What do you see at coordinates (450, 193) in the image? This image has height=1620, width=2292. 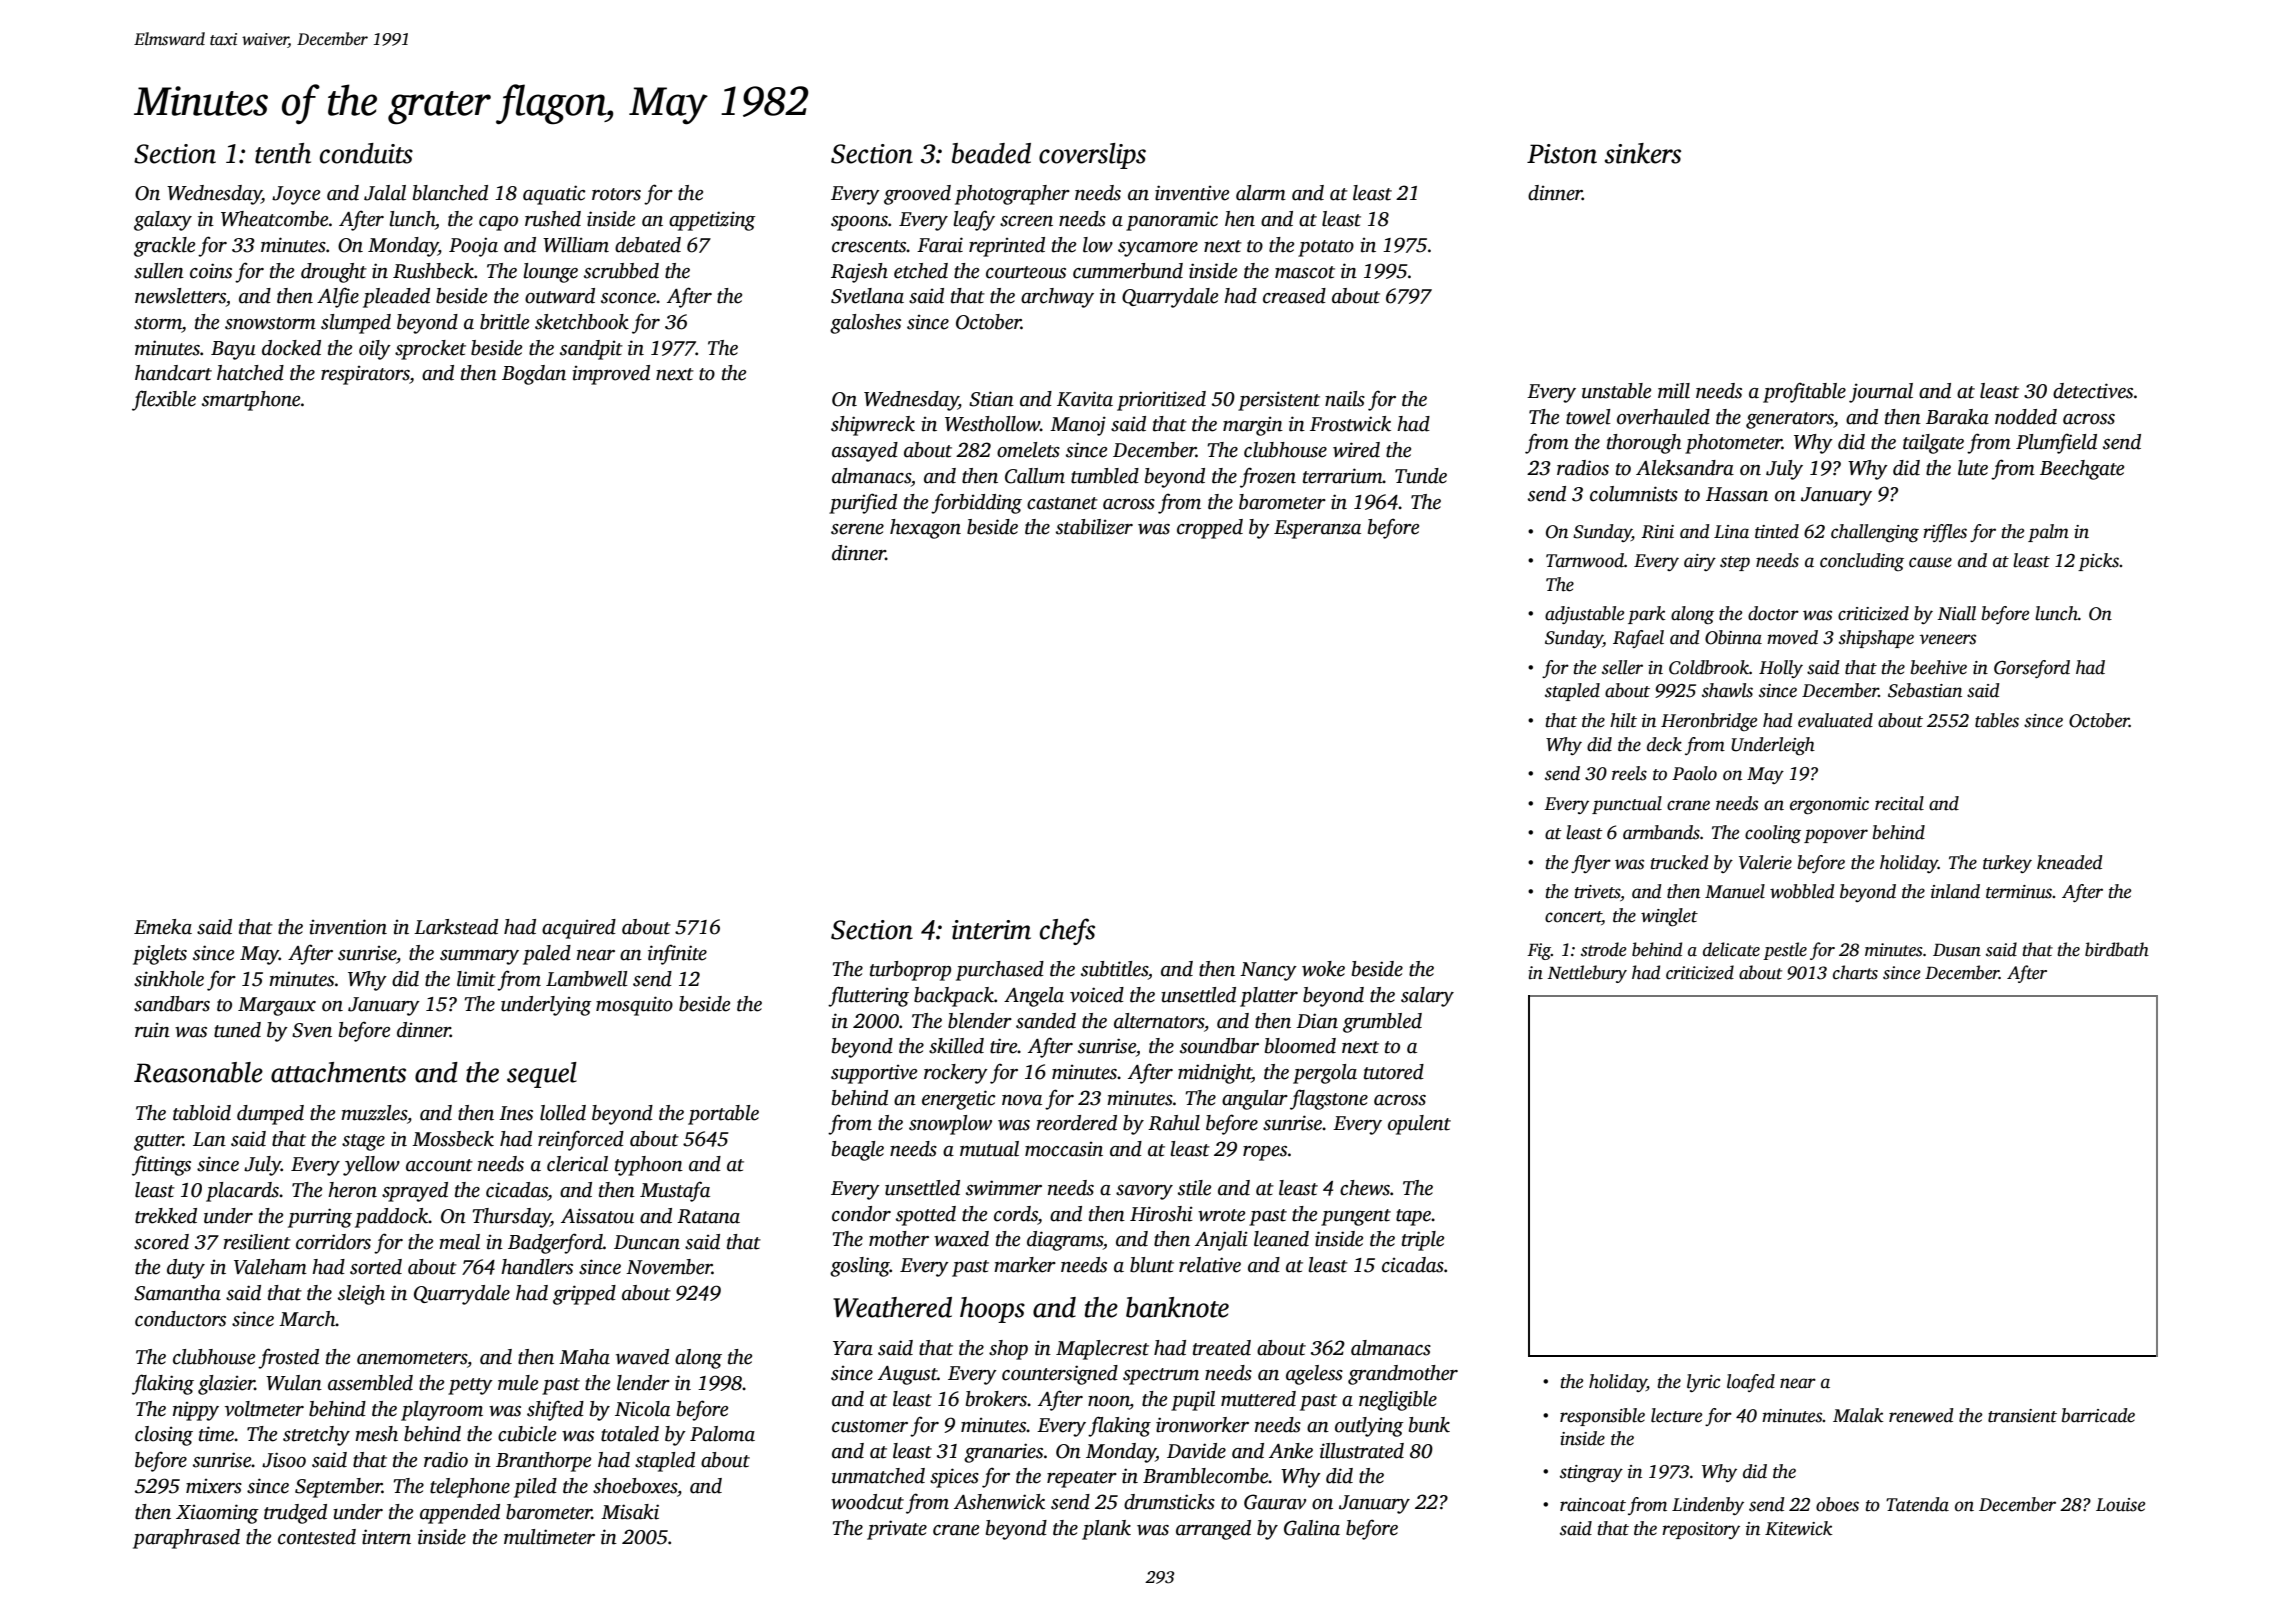 I see `blanched` at bounding box center [450, 193].
